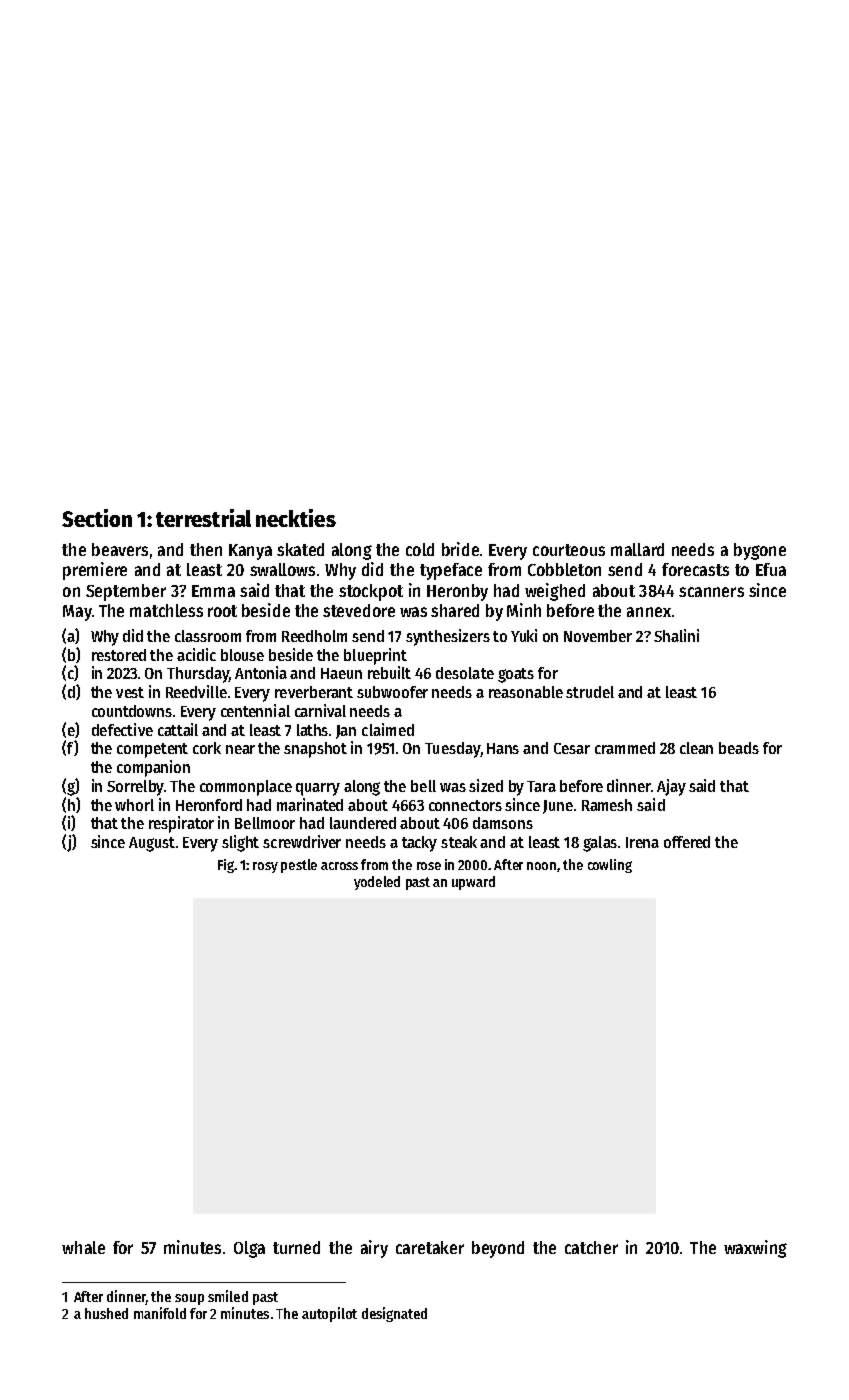 The image size is (849, 1400). Describe the element at coordinates (711, 592) in the screenshot. I see `scanners` at that location.
